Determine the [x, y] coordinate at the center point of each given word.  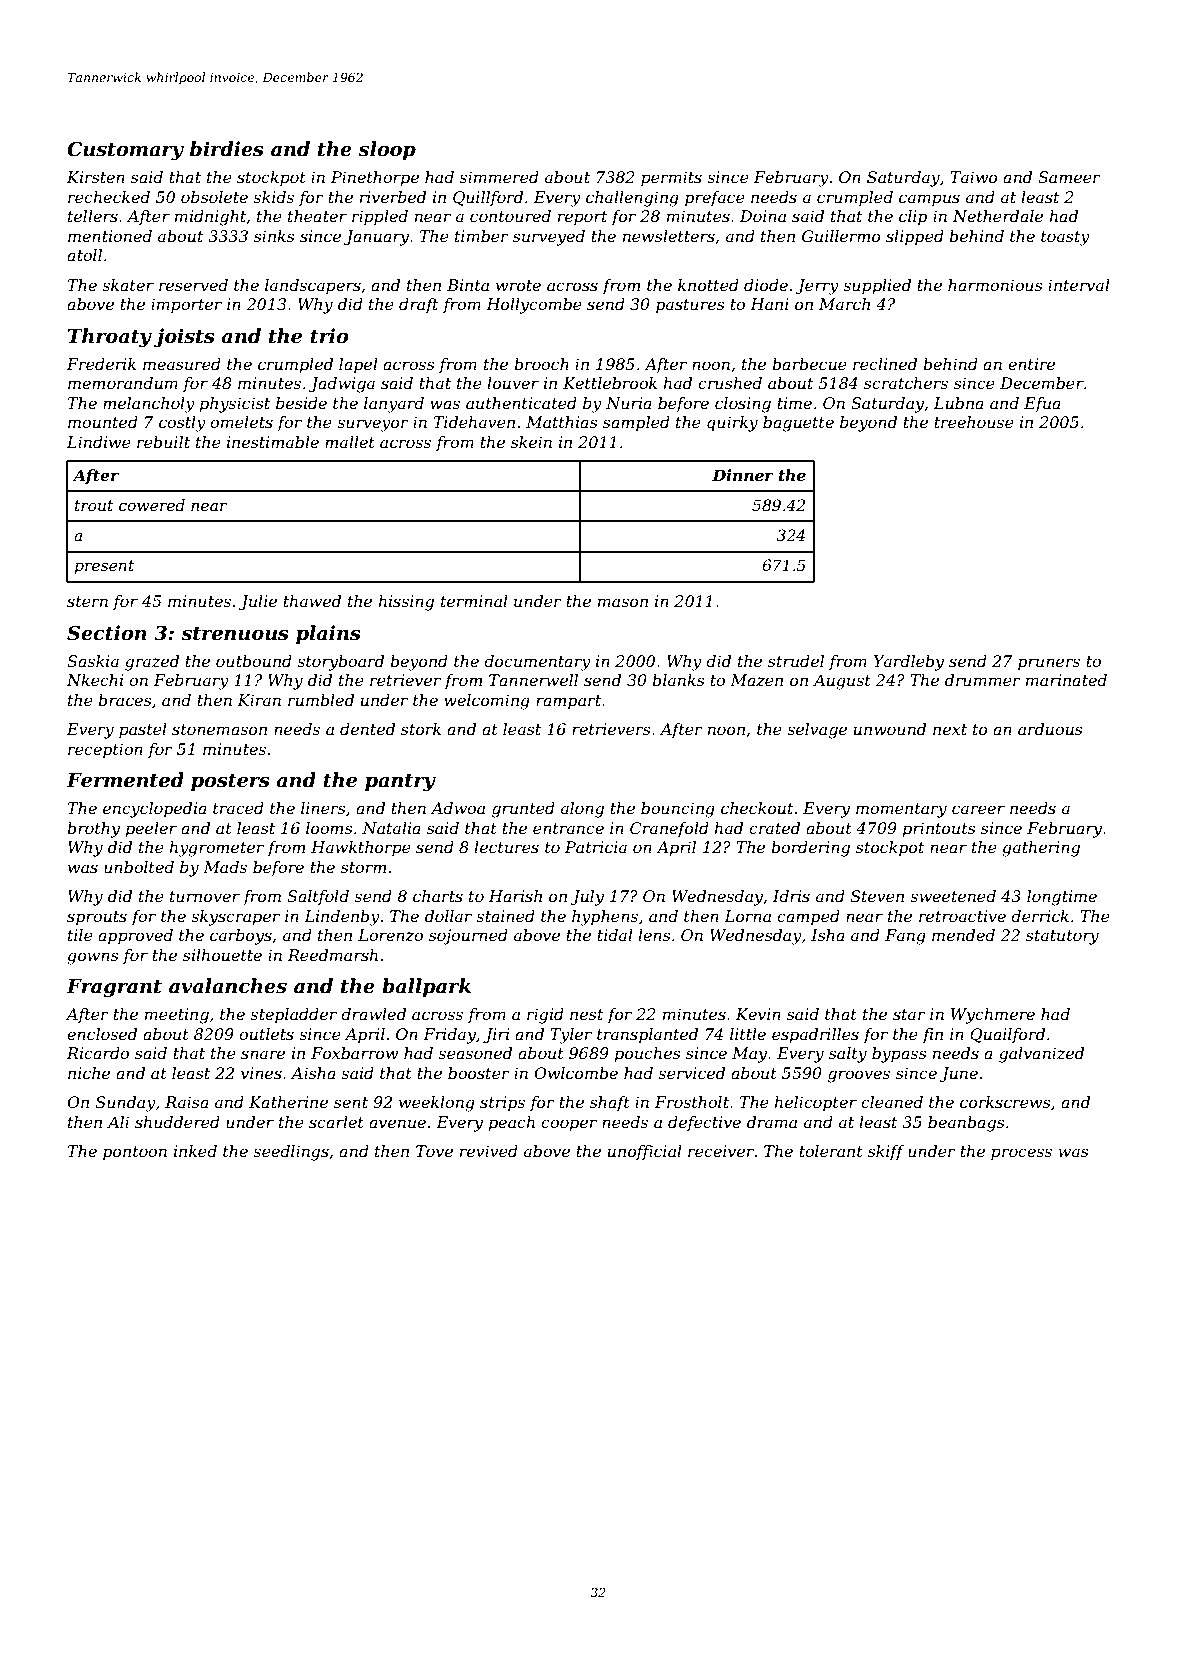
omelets [241, 422]
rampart [568, 702]
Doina [763, 216]
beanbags [966, 1124]
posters [230, 782]
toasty [1065, 238]
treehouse [974, 422]
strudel [796, 661]
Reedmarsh [333, 955]
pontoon [135, 1153]
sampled [636, 424]
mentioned [110, 236]
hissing [406, 603]
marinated [1066, 680]
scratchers [906, 383]
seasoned [475, 1053]
